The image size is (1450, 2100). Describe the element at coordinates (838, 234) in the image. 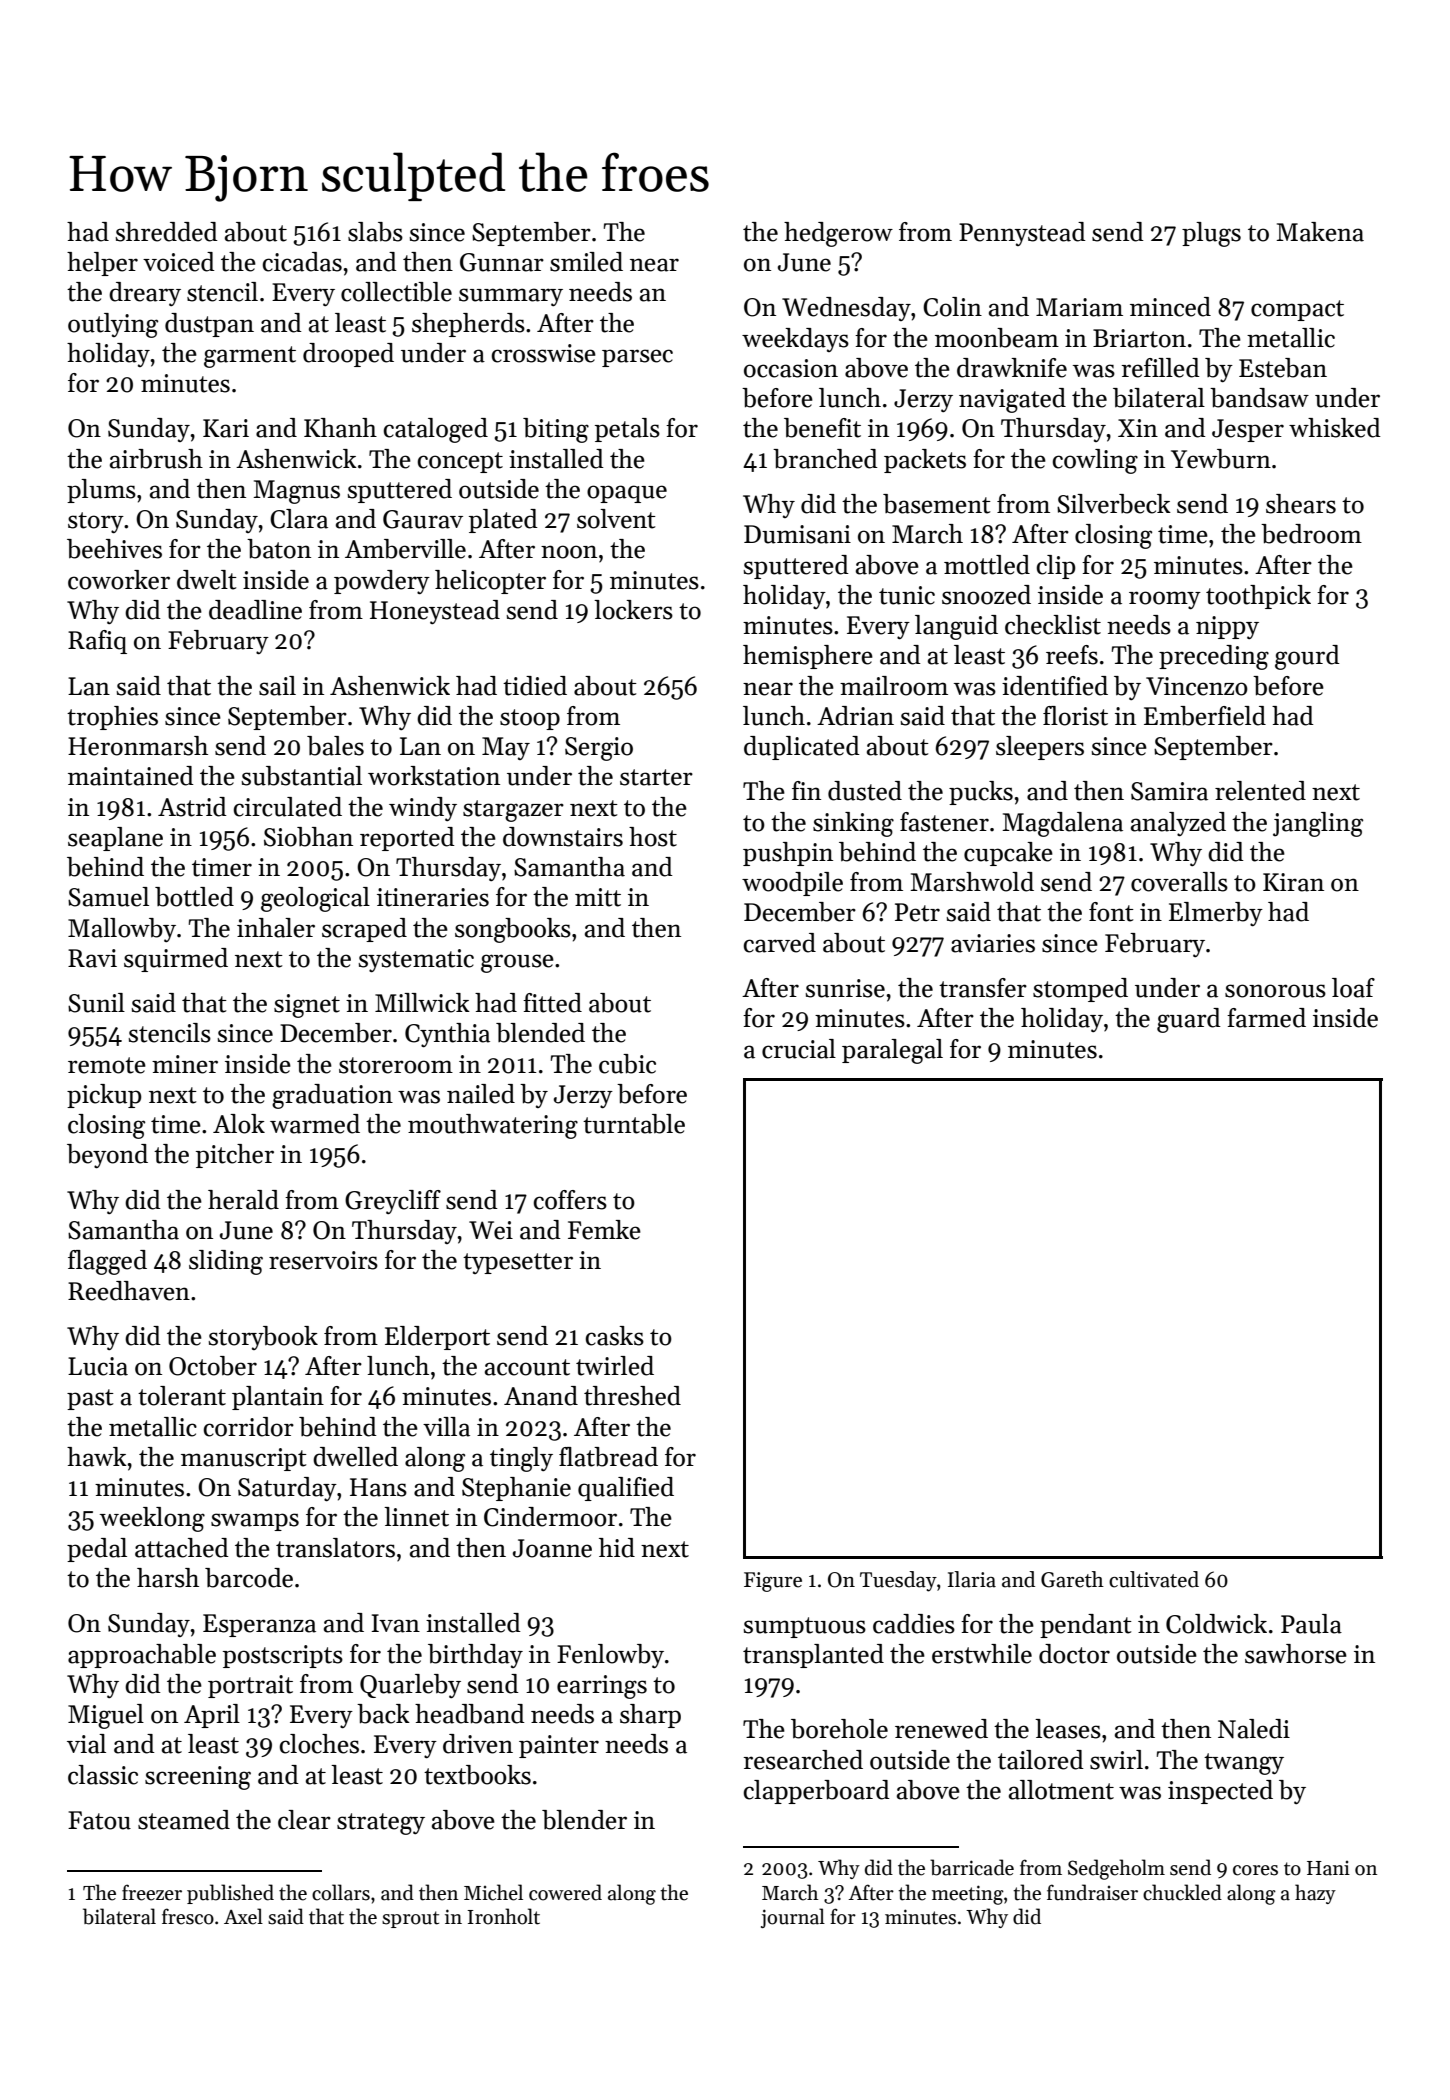

I see `hedgerow` at that location.
